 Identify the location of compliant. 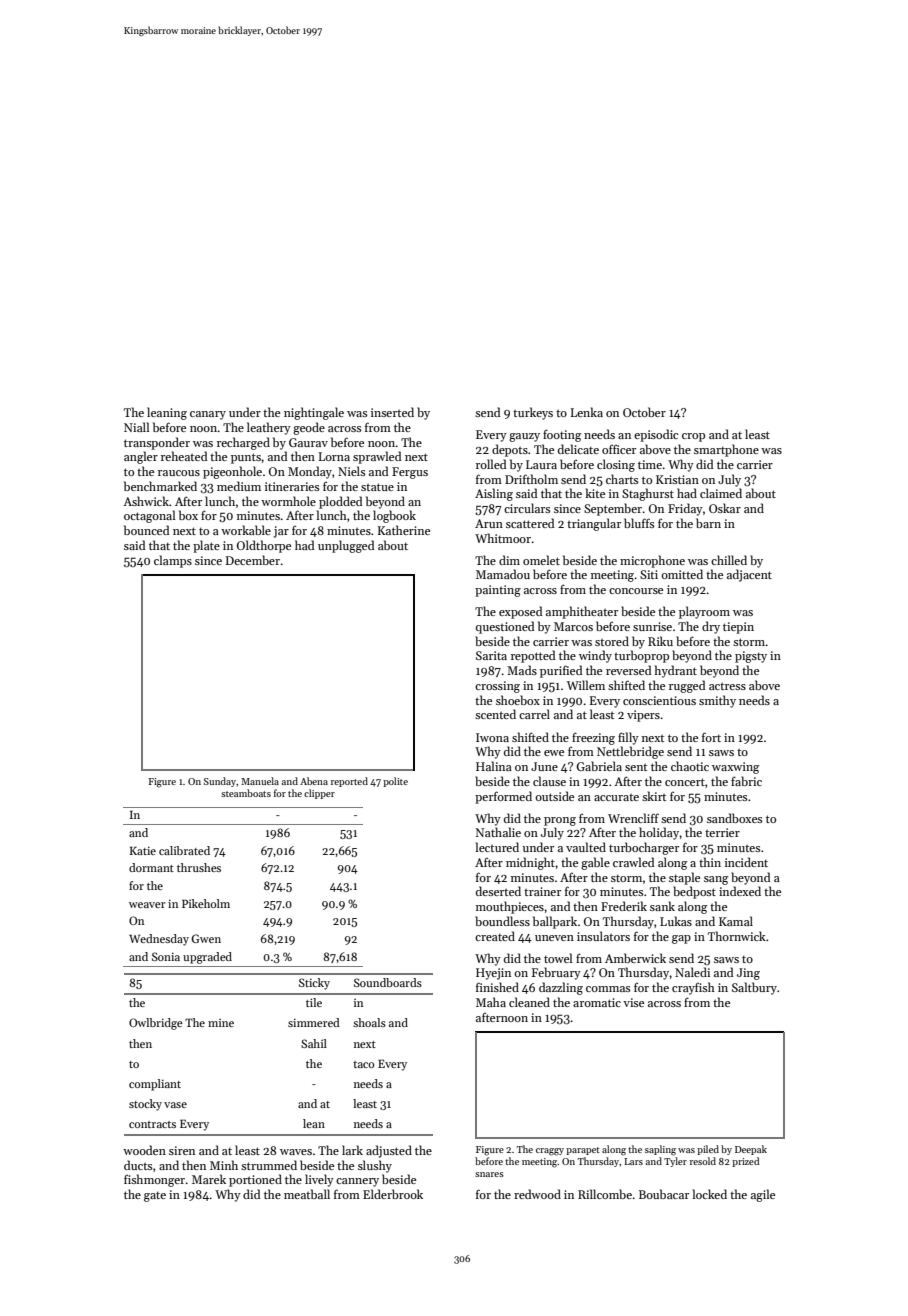
(155, 1085).
